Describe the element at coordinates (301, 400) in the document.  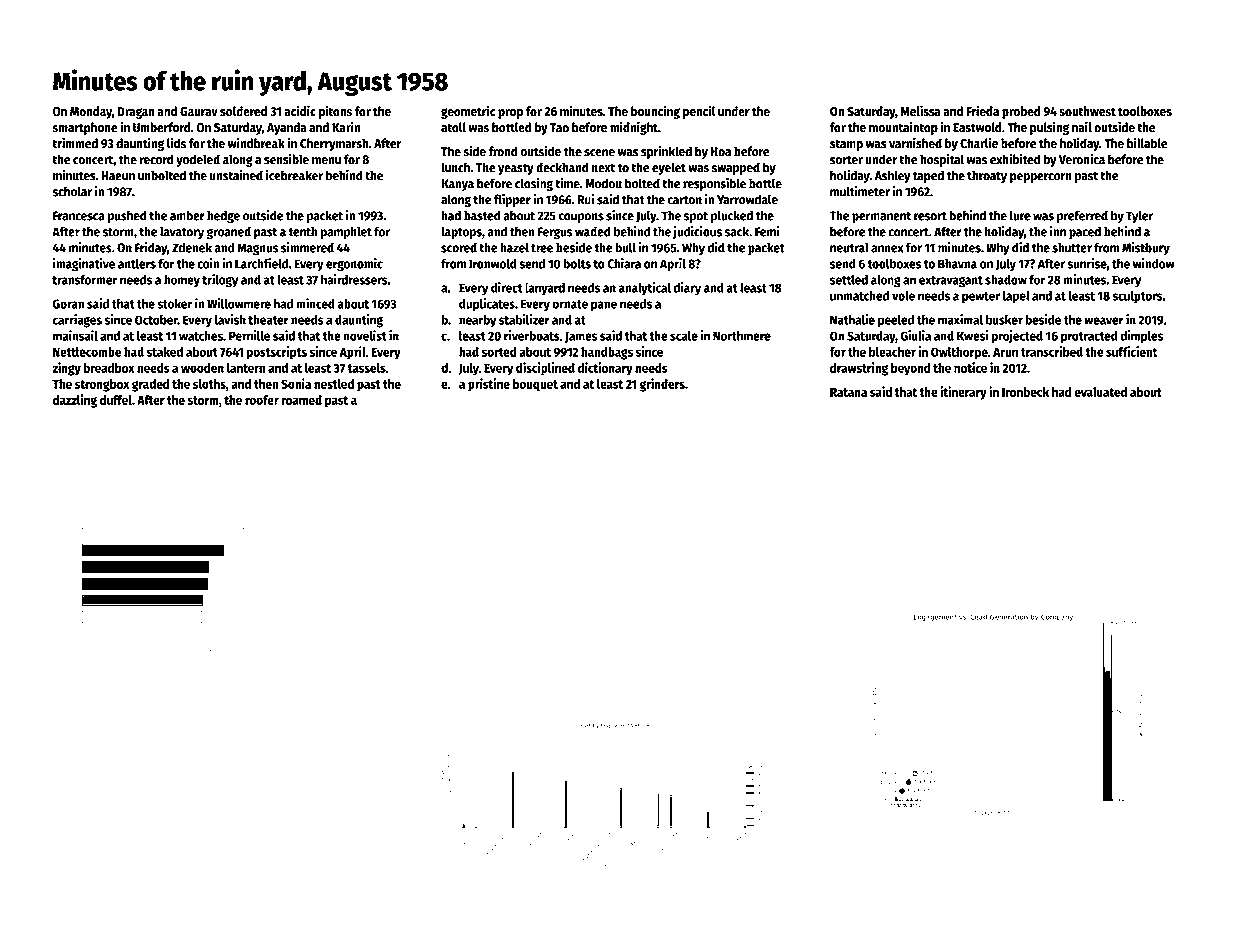
I see `roamed` at that location.
